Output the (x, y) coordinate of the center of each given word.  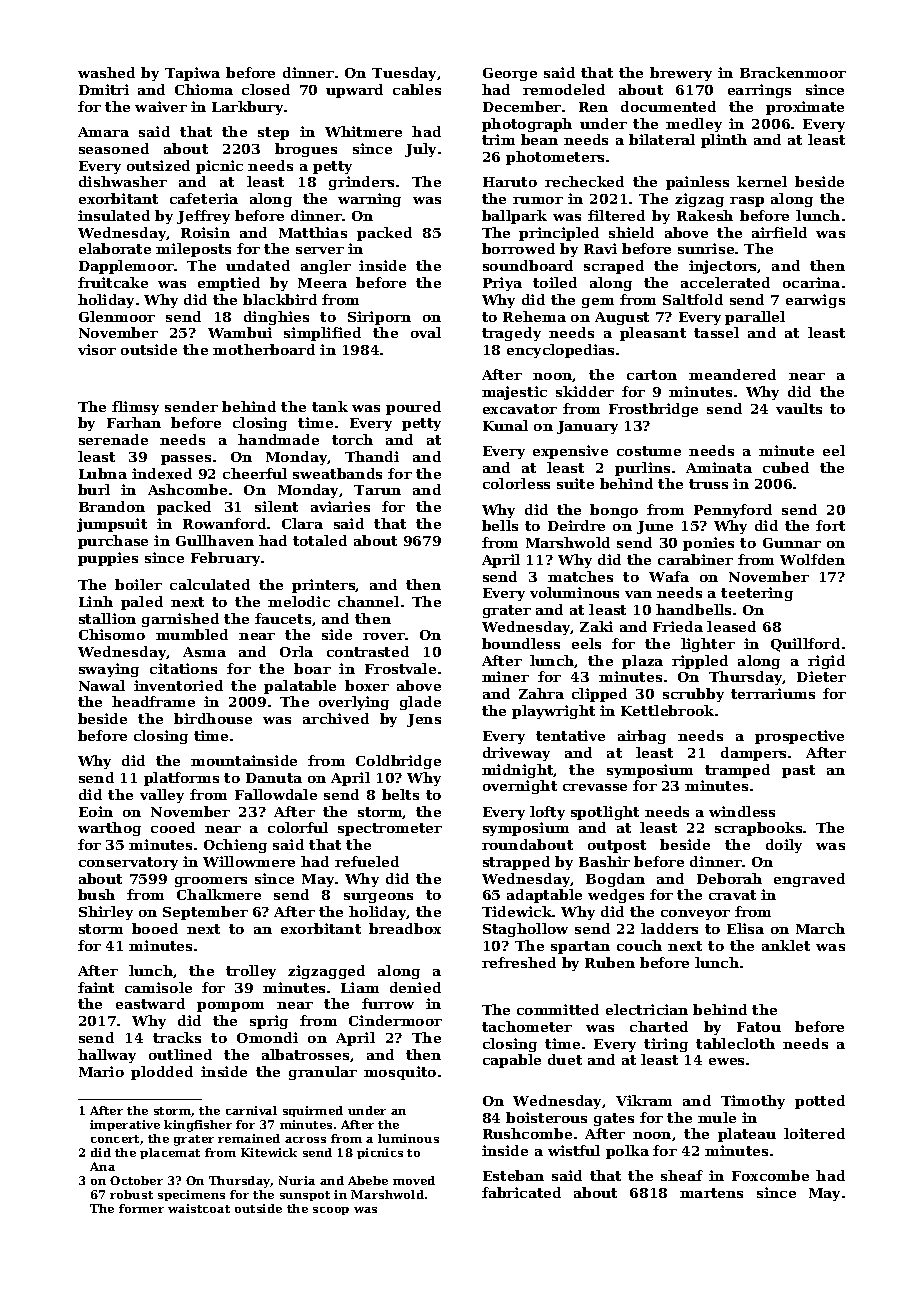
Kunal (505, 425)
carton (652, 375)
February (225, 559)
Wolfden (812, 559)
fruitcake (113, 282)
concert (115, 1139)
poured (413, 408)
